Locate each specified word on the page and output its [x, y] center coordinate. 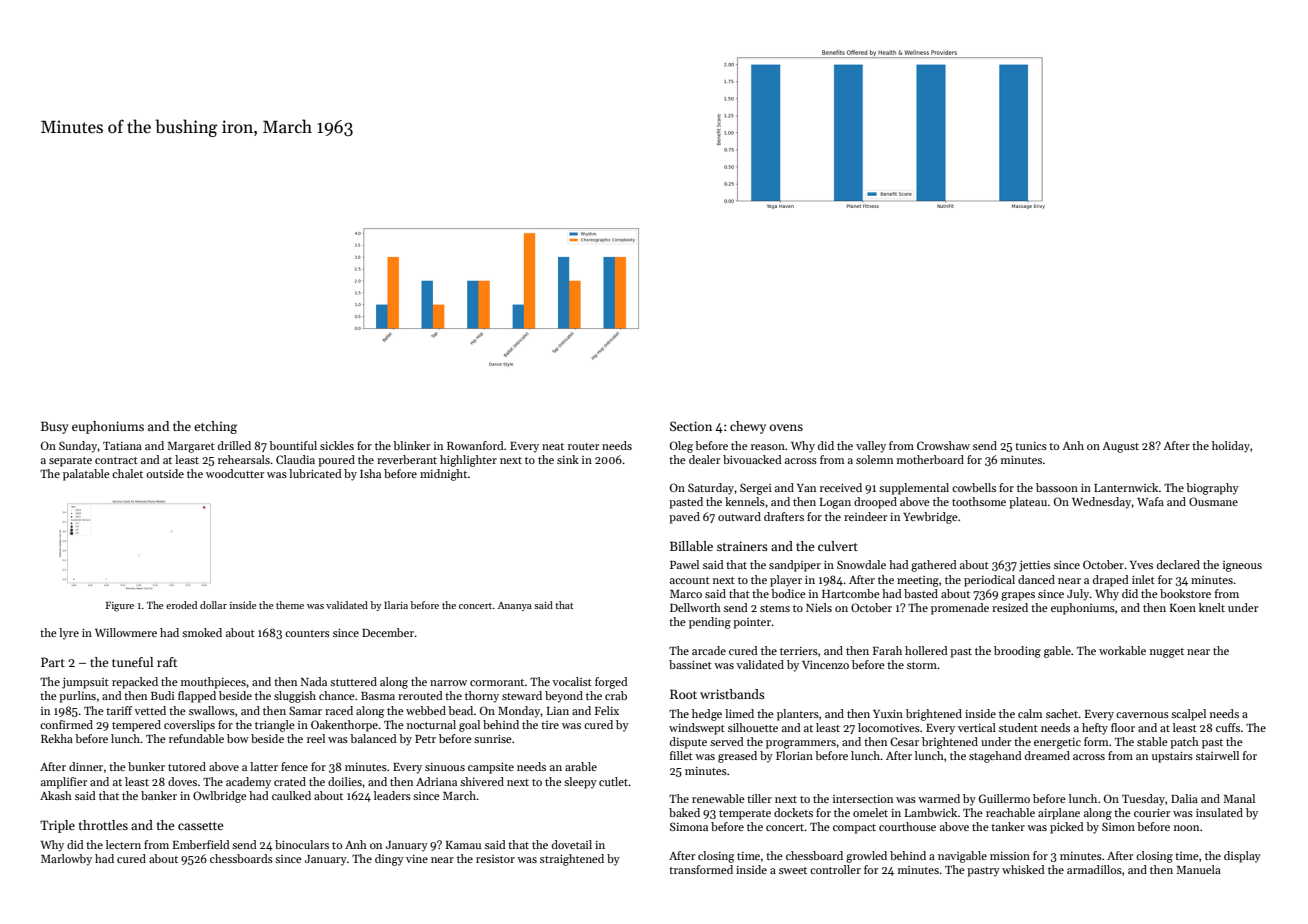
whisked [1023, 869]
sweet [793, 870]
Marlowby [66, 860]
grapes [1018, 596]
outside [165, 473]
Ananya [515, 606]
